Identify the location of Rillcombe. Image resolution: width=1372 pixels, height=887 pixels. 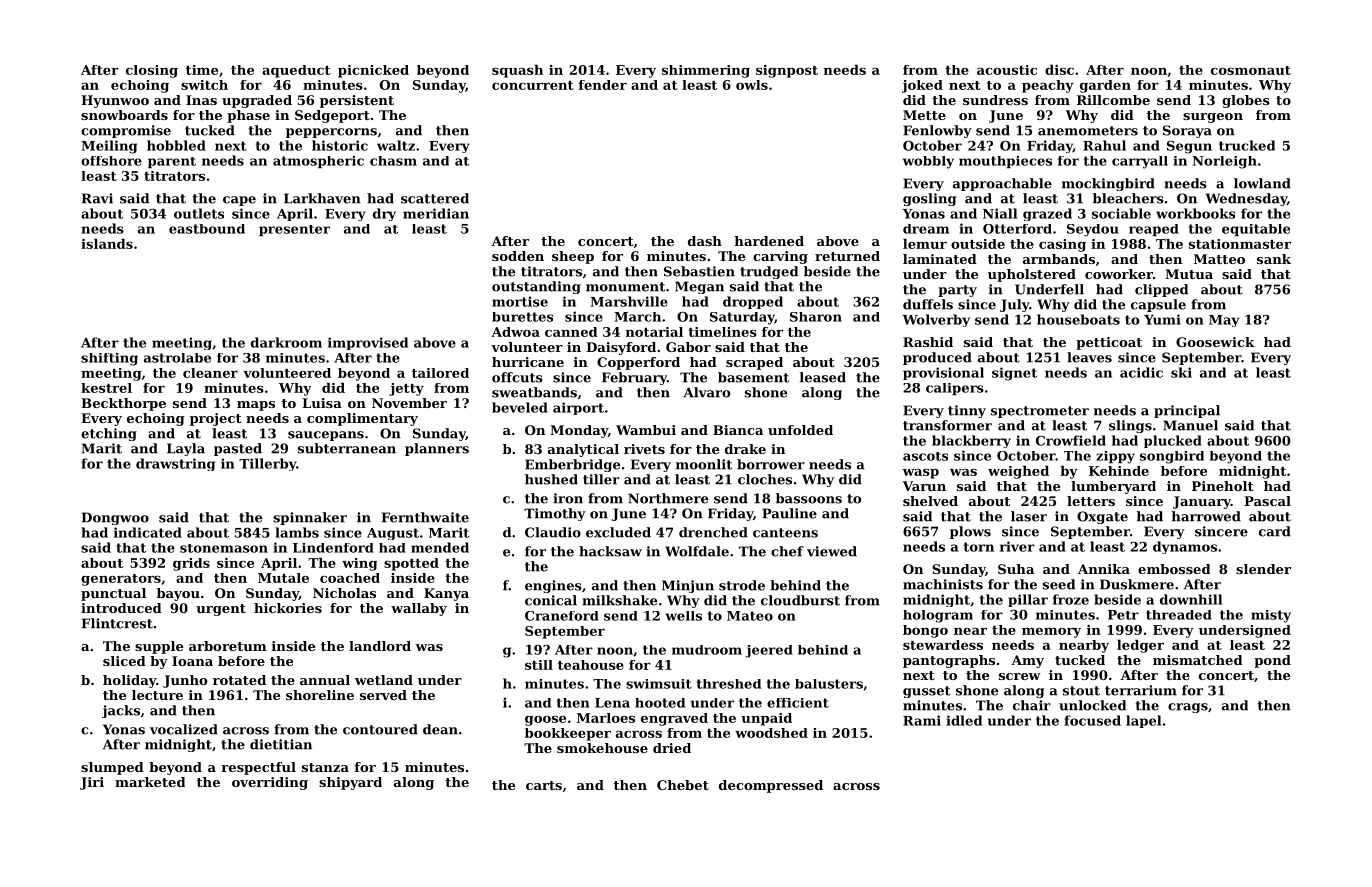
(1113, 100).
